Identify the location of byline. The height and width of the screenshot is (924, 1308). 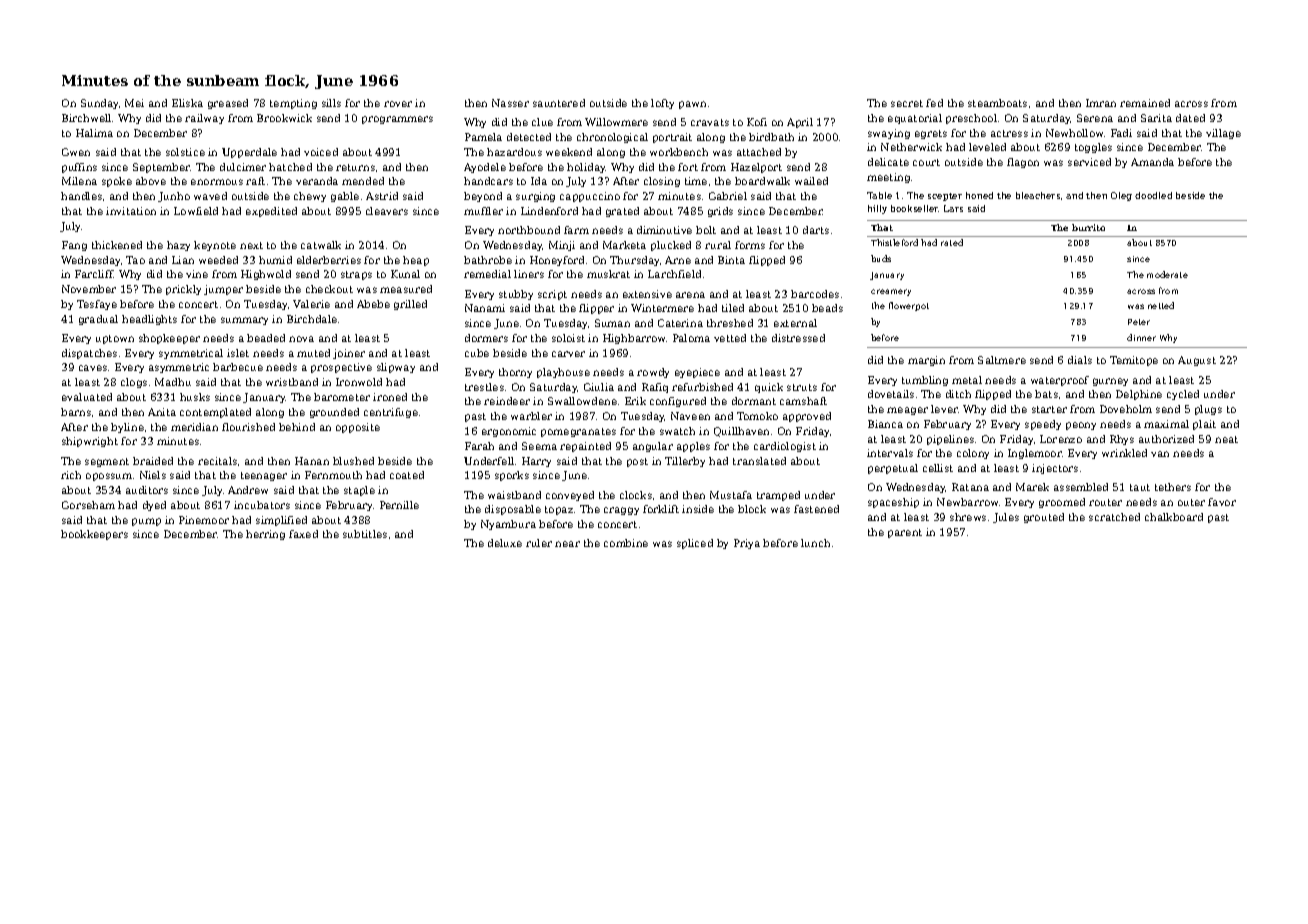
(127, 428).
